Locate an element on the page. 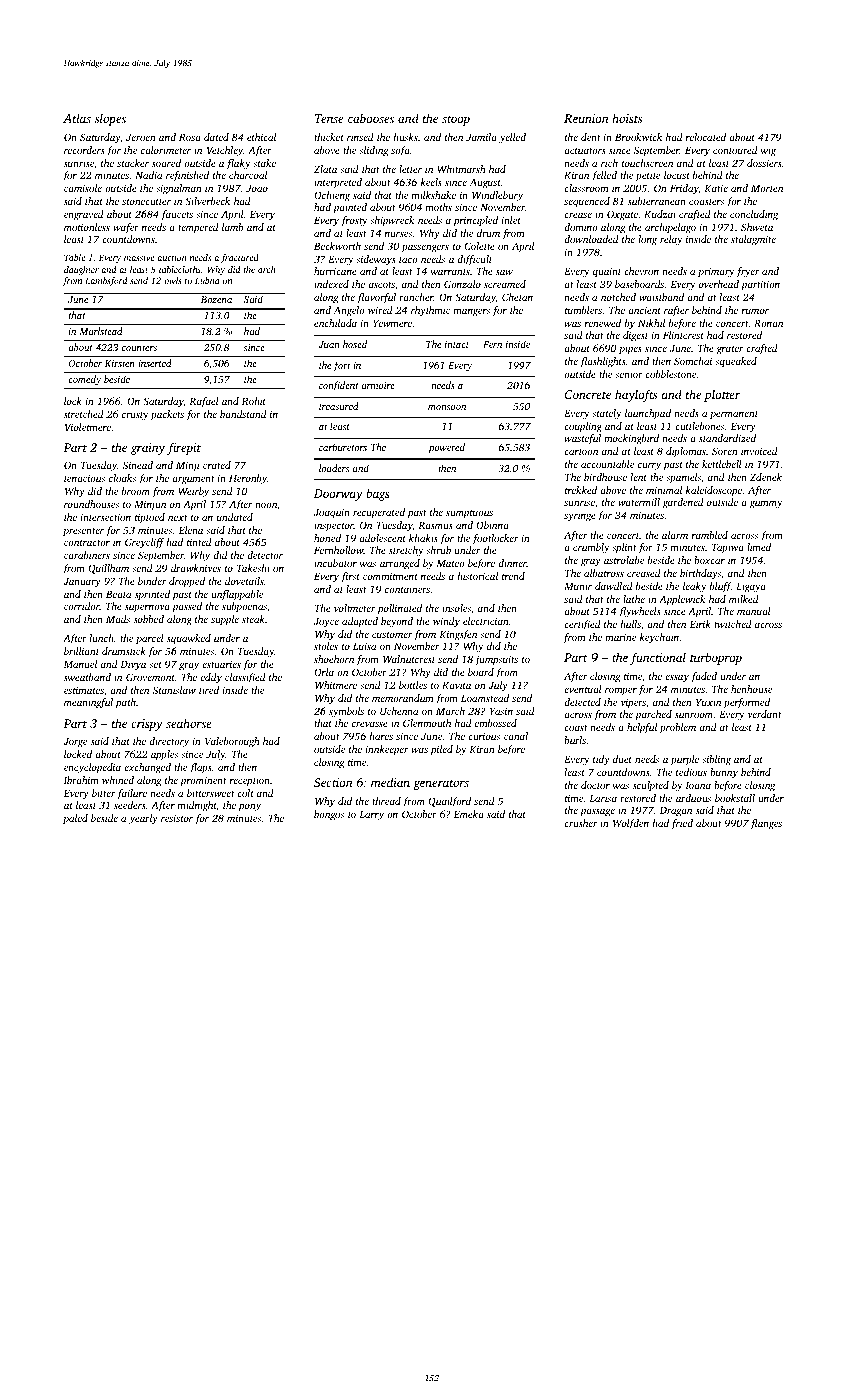  gardened is located at coordinates (683, 503).
